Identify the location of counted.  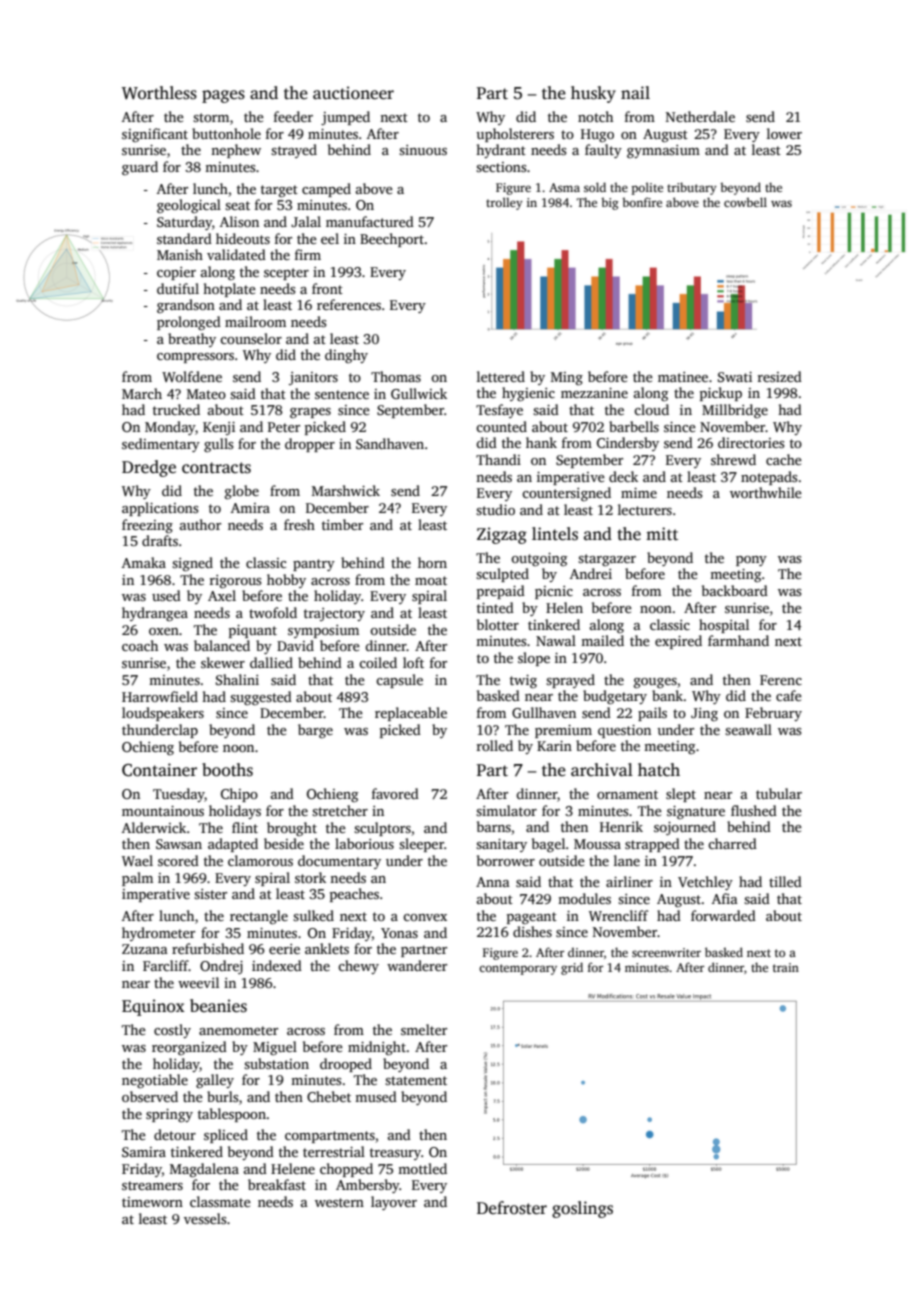
(501, 426).
